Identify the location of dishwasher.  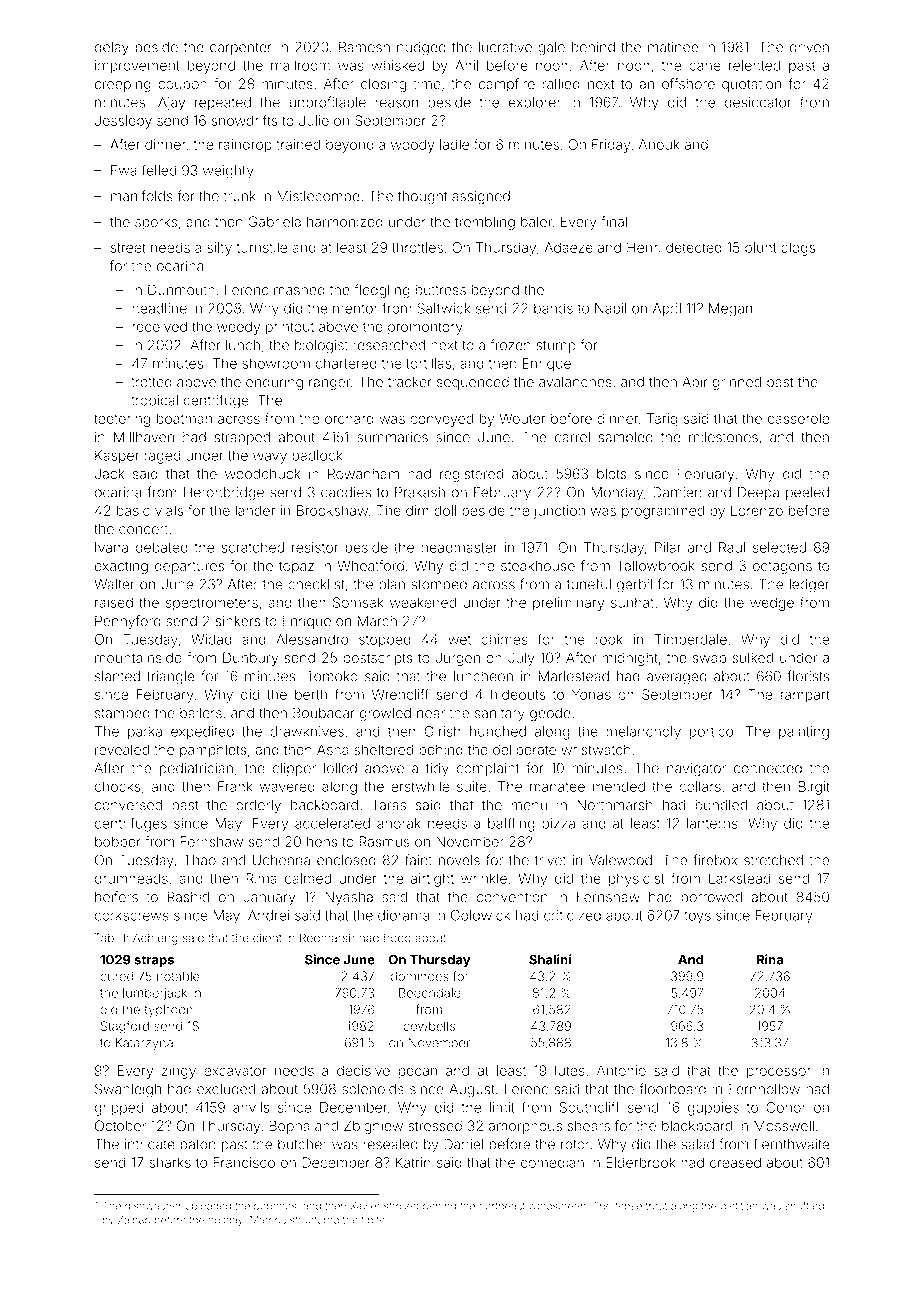
(153, 1206).
